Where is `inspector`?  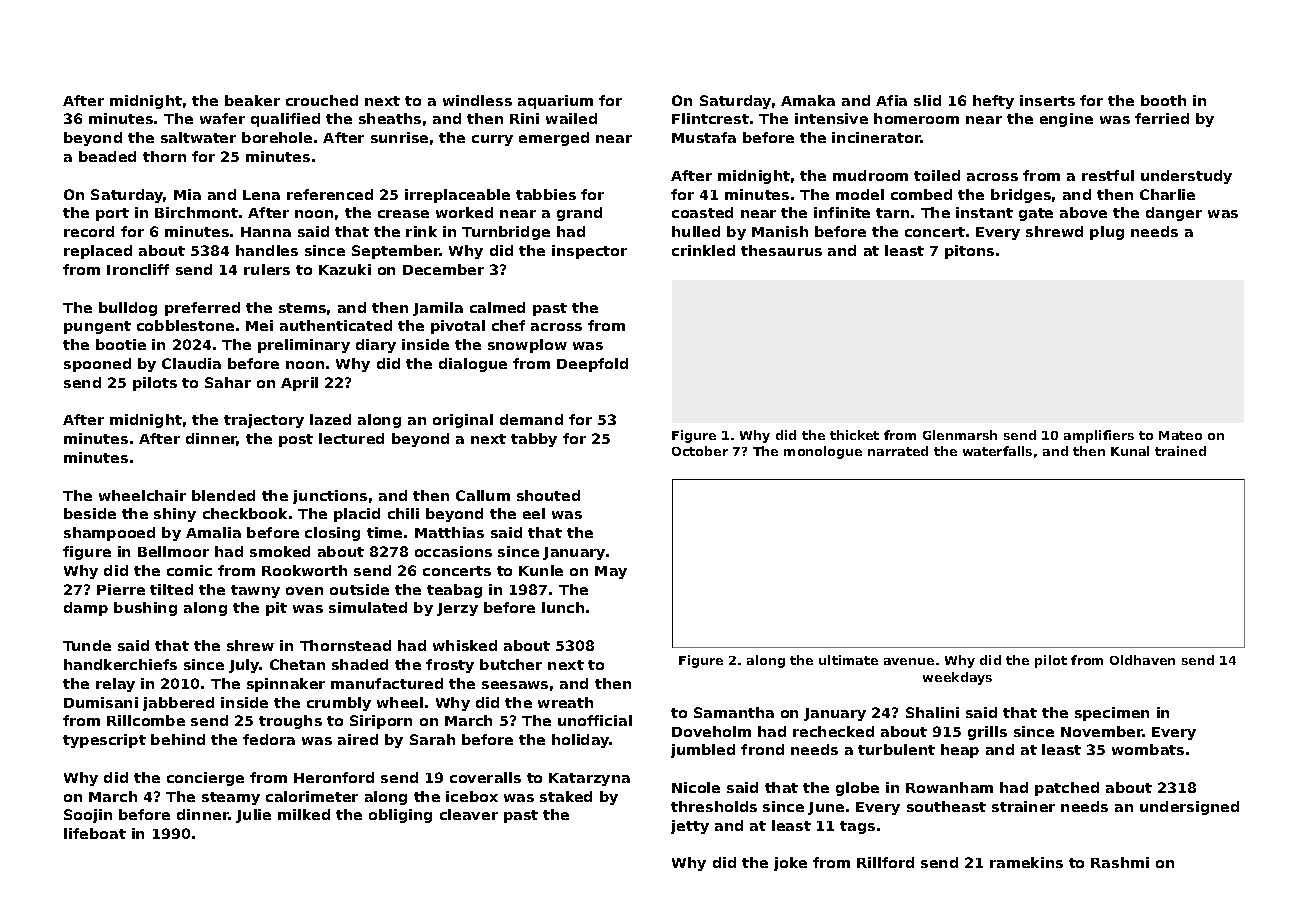
inspector is located at coordinates (589, 252).
